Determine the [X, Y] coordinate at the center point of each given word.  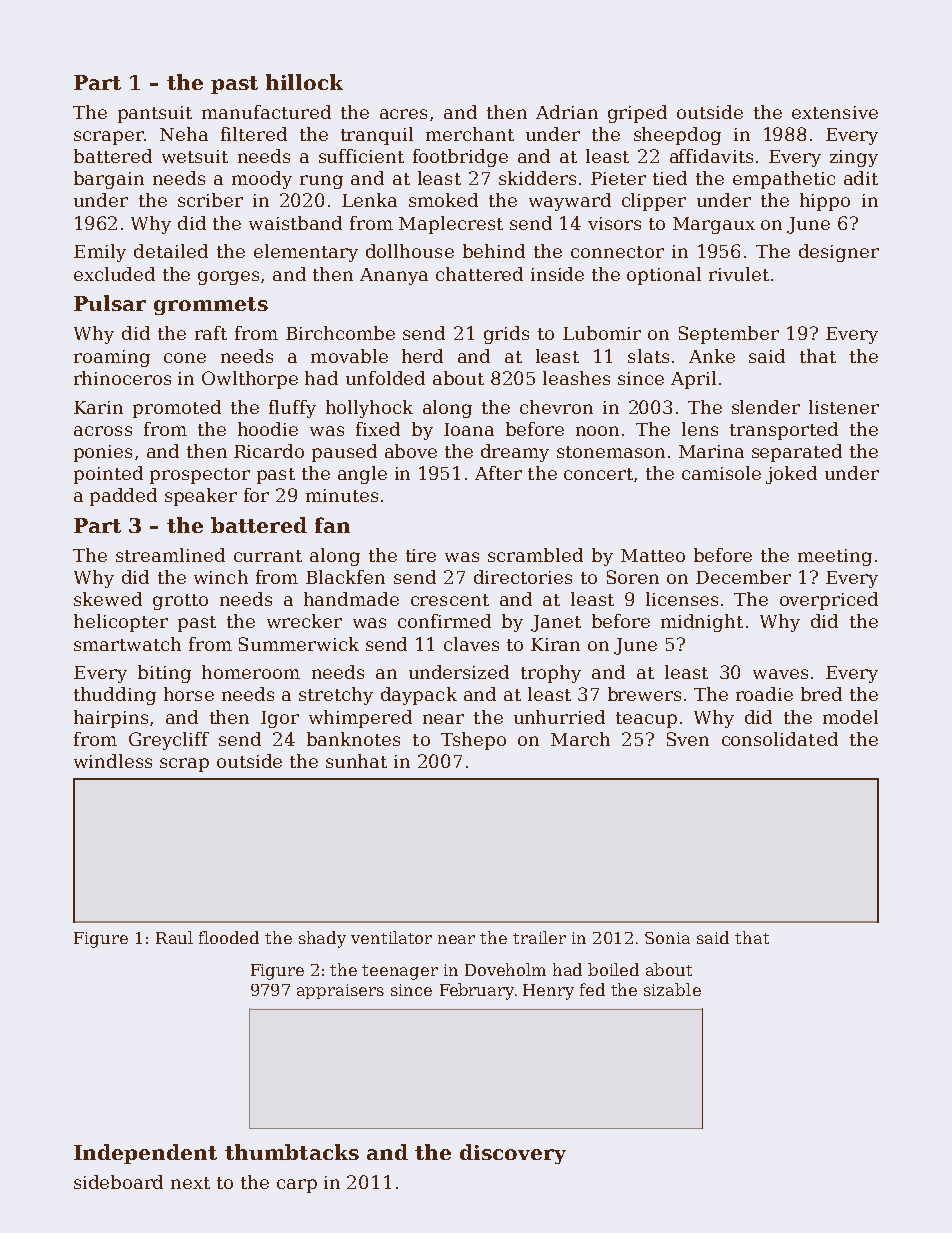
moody [262, 180]
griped [637, 114]
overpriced [829, 601]
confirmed [444, 621]
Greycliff [169, 741]
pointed [108, 475]
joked [791, 475]
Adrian [567, 112]
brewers [644, 694]
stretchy [336, 696]
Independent [145, 1154]
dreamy [515, 453]
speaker [201, 497]
